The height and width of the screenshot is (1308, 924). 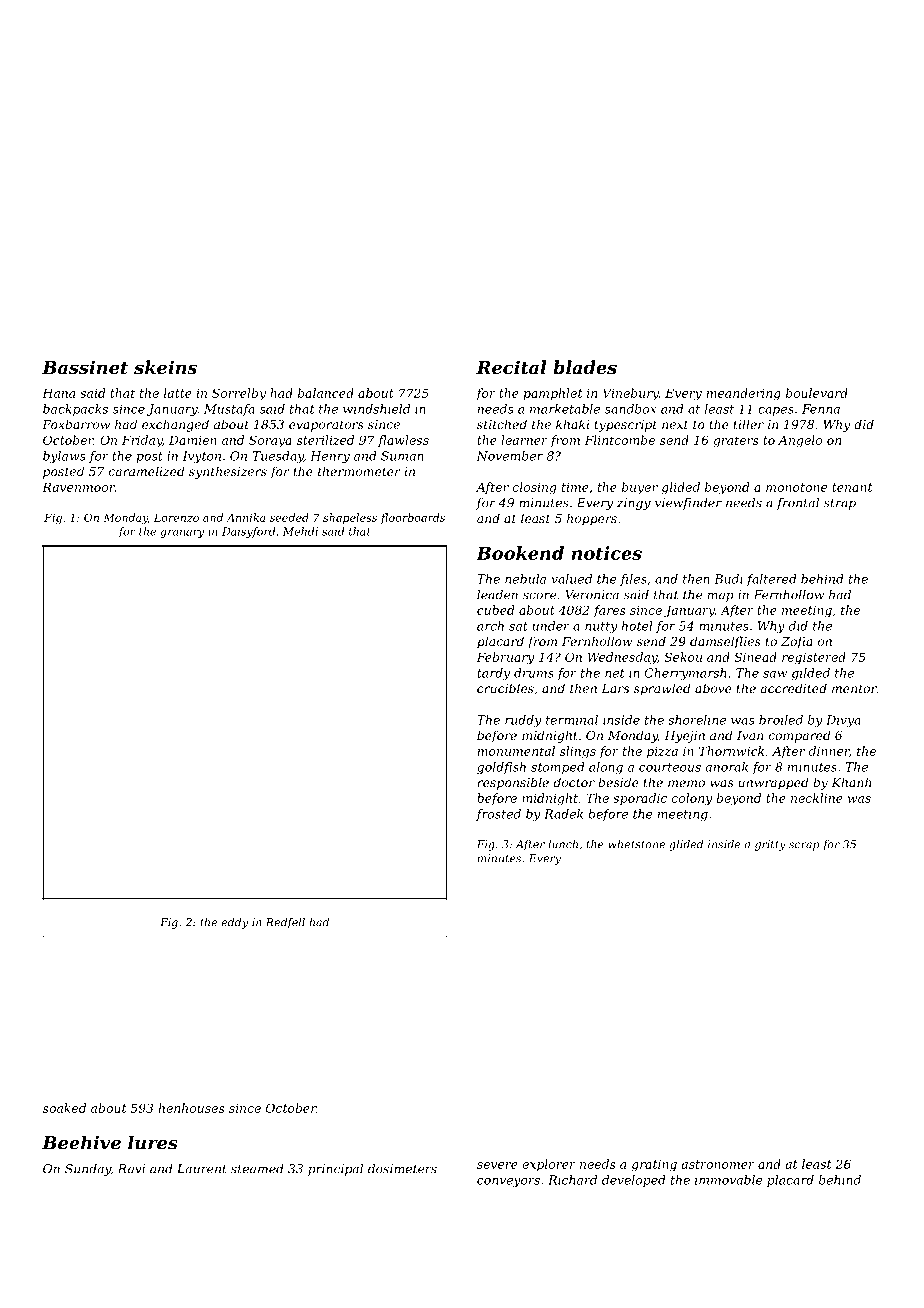 What do you see at coordinates (245, 517) in the screenshot?
I see `Annika` at bounding box center [245, 517].
